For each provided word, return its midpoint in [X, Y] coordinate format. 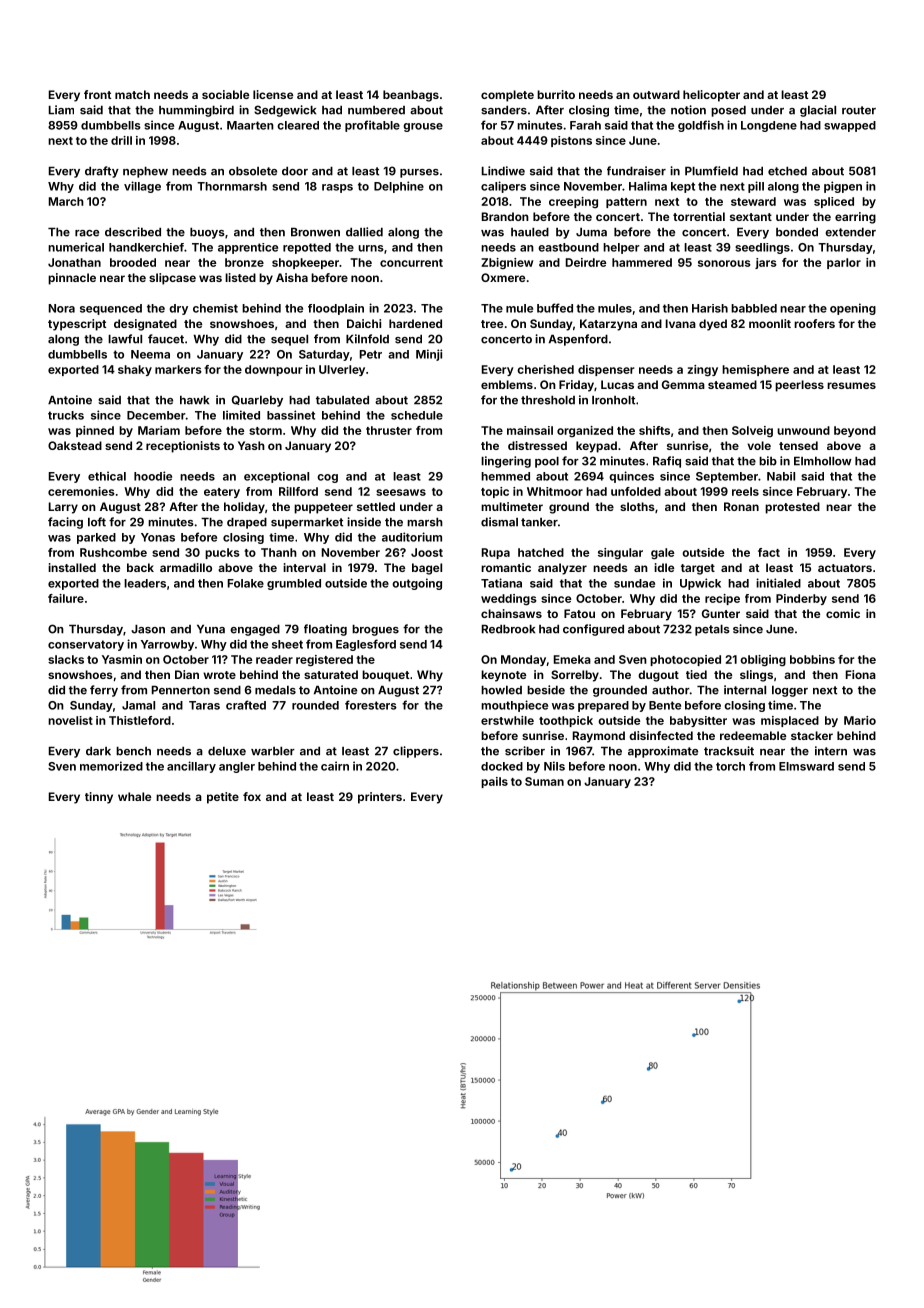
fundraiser [636, 171]
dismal [499, 522]
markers [178, 369]
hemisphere [755, 370]
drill [121, 140]
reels [745, 491]
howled [501, 690]
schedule [417, 415]
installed [72, 567]
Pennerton [181, 690]
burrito [556, 94]
